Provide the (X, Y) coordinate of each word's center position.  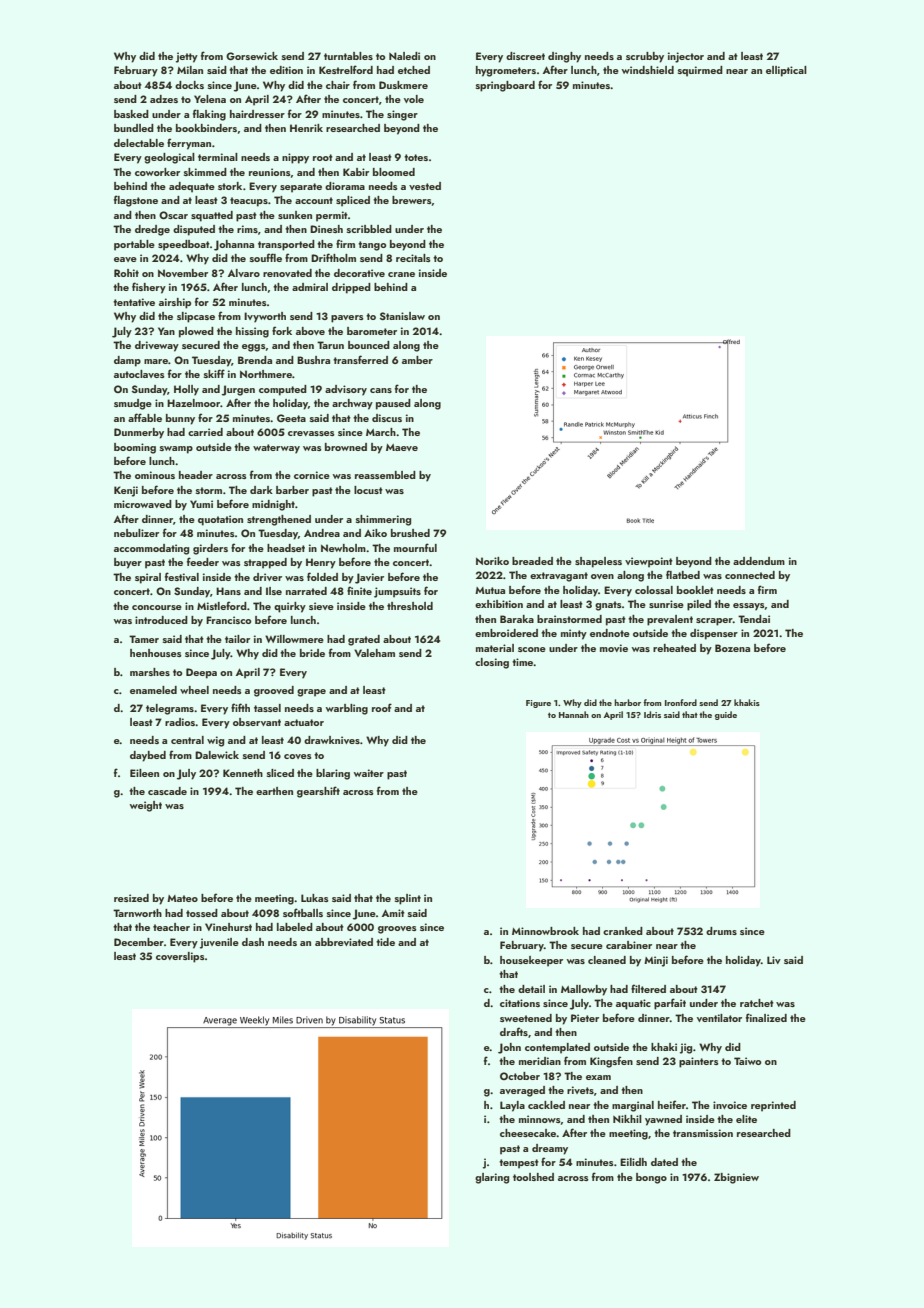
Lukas (315, 898)
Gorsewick (252, 56)
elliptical (786, 71)
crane (401, 274)
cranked (623, 931)
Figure (538, 704)
